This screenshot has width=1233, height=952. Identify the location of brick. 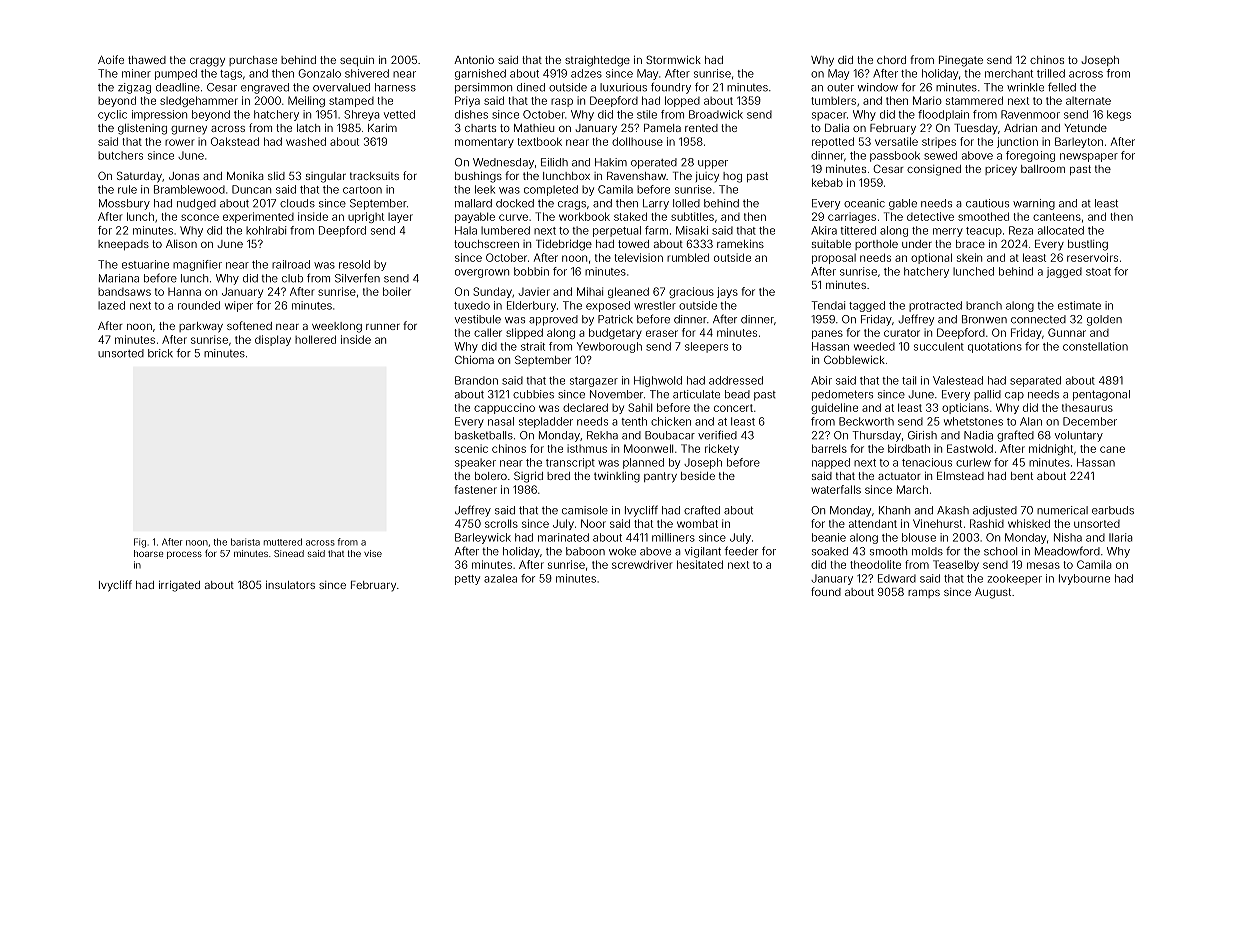
(160, 353).
